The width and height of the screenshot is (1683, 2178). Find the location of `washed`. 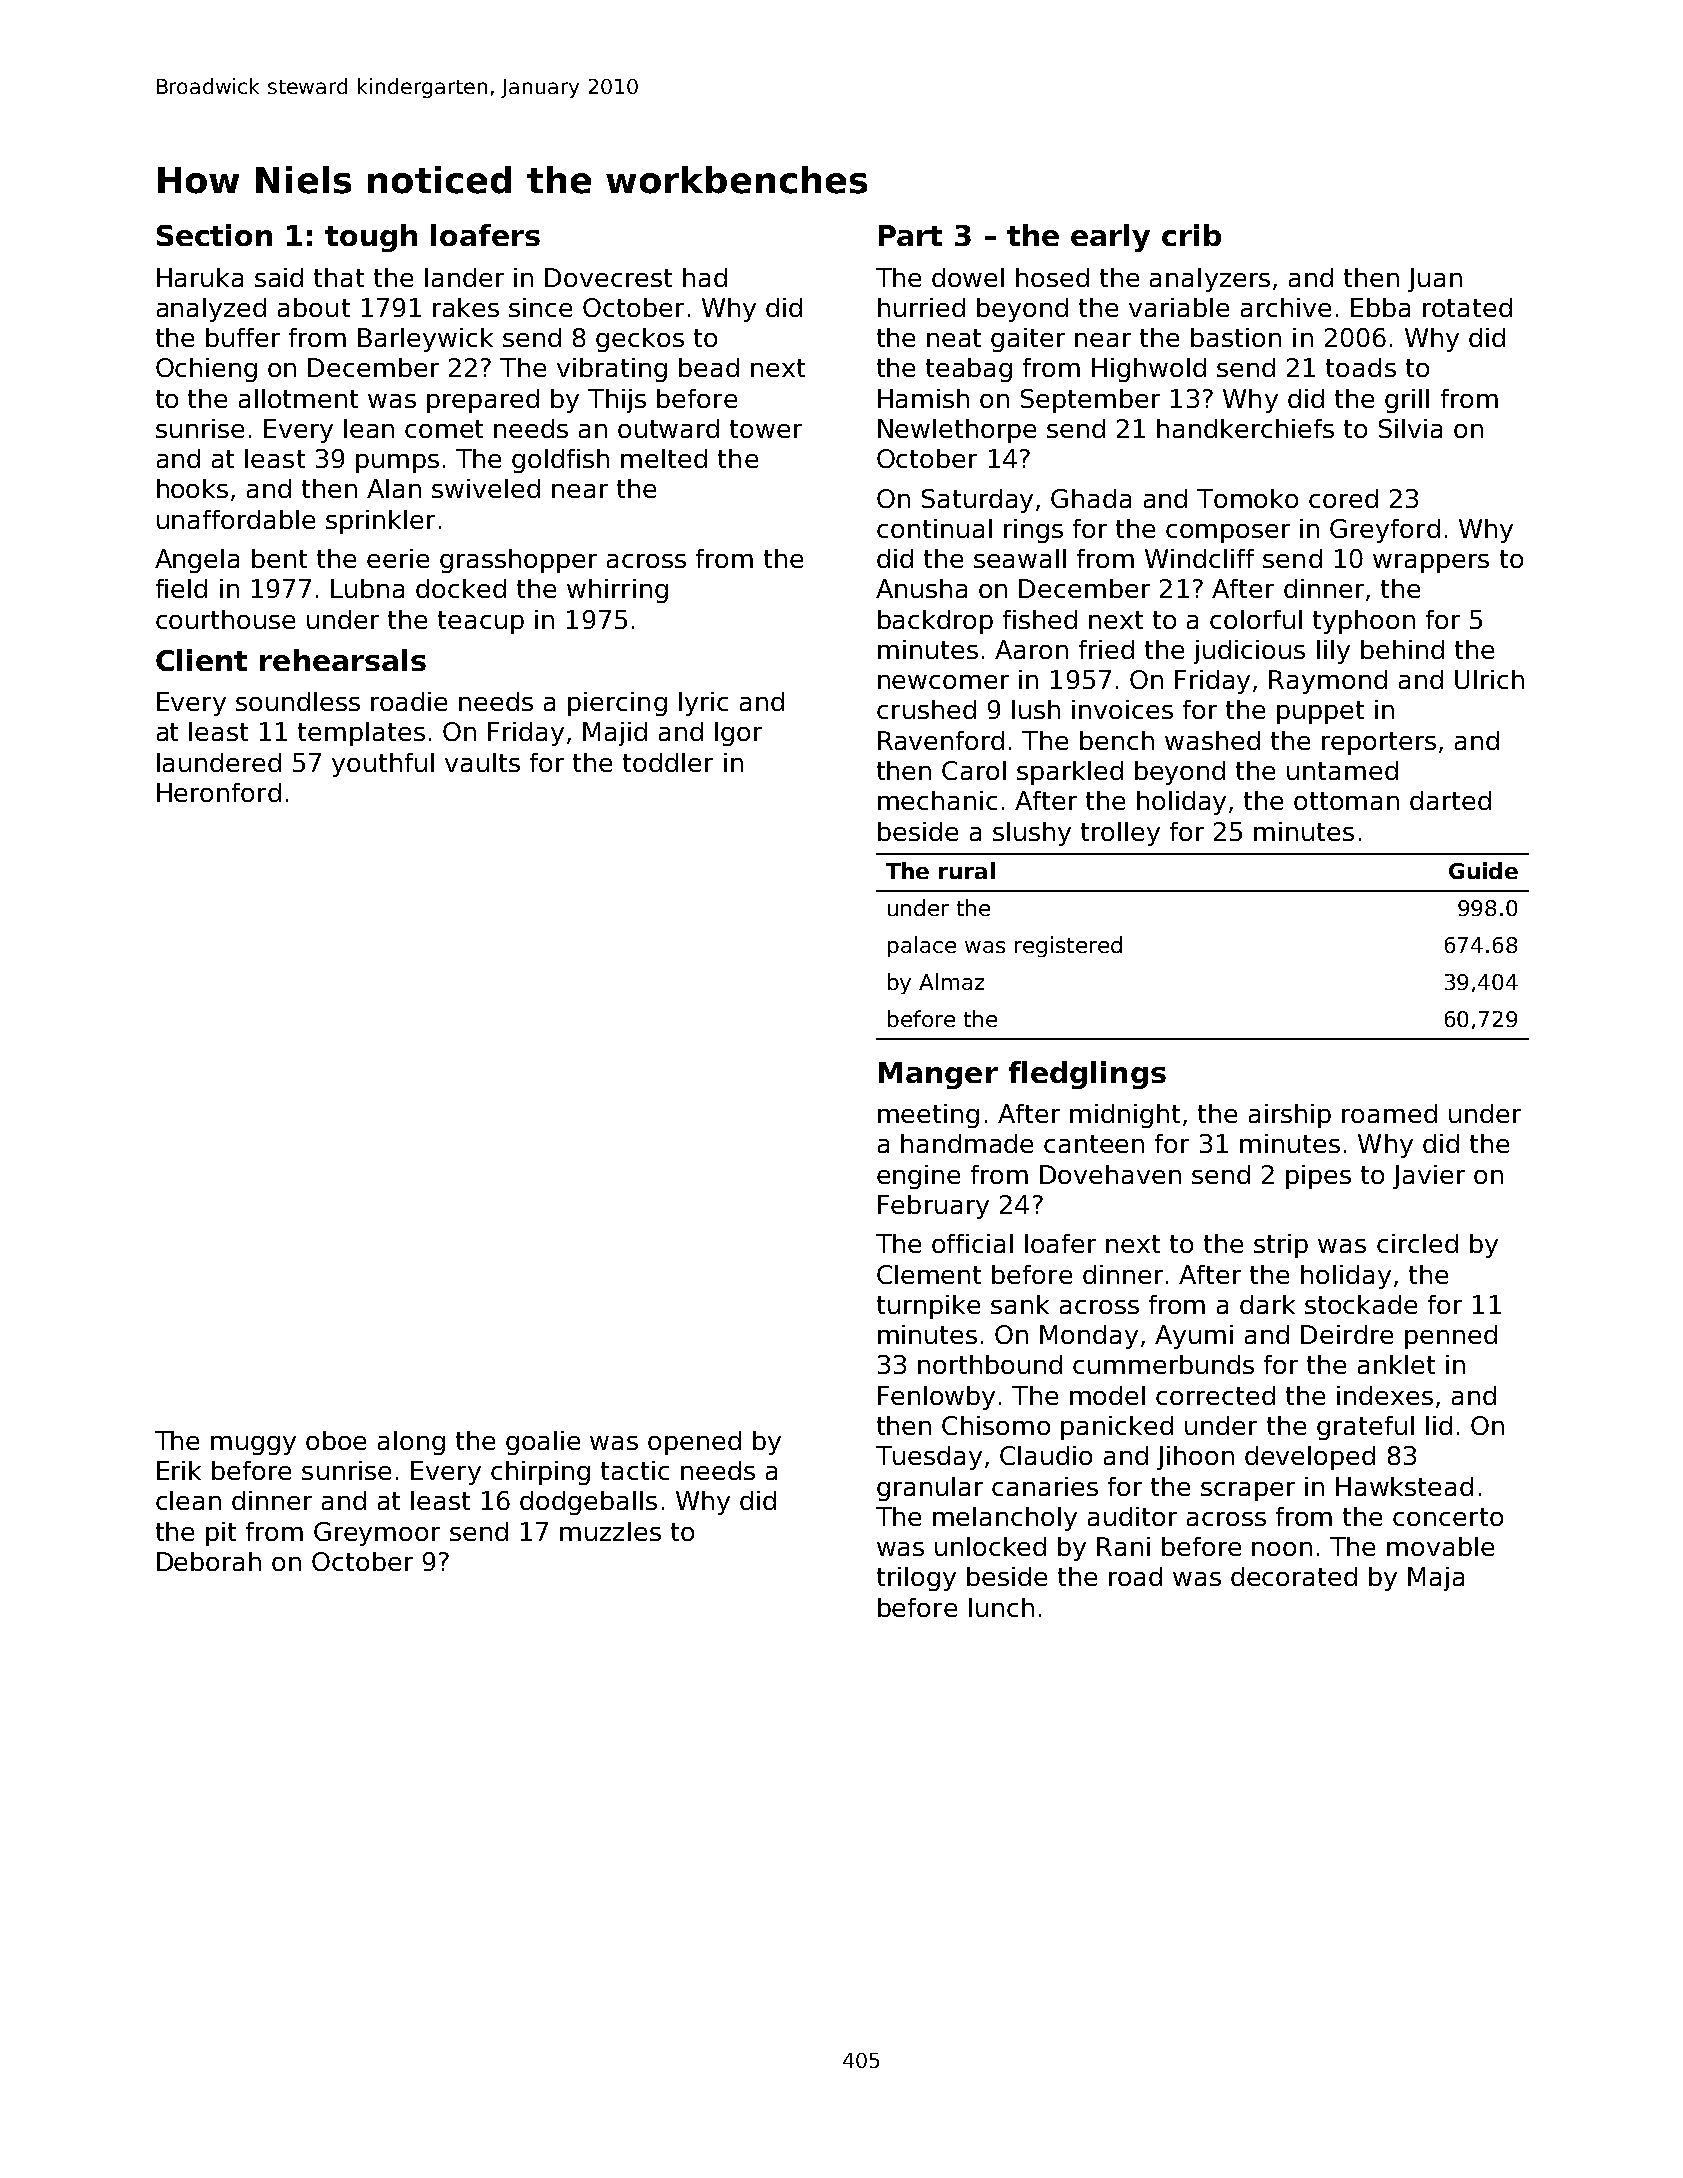

washed is located at coordinates (1212, 740).
